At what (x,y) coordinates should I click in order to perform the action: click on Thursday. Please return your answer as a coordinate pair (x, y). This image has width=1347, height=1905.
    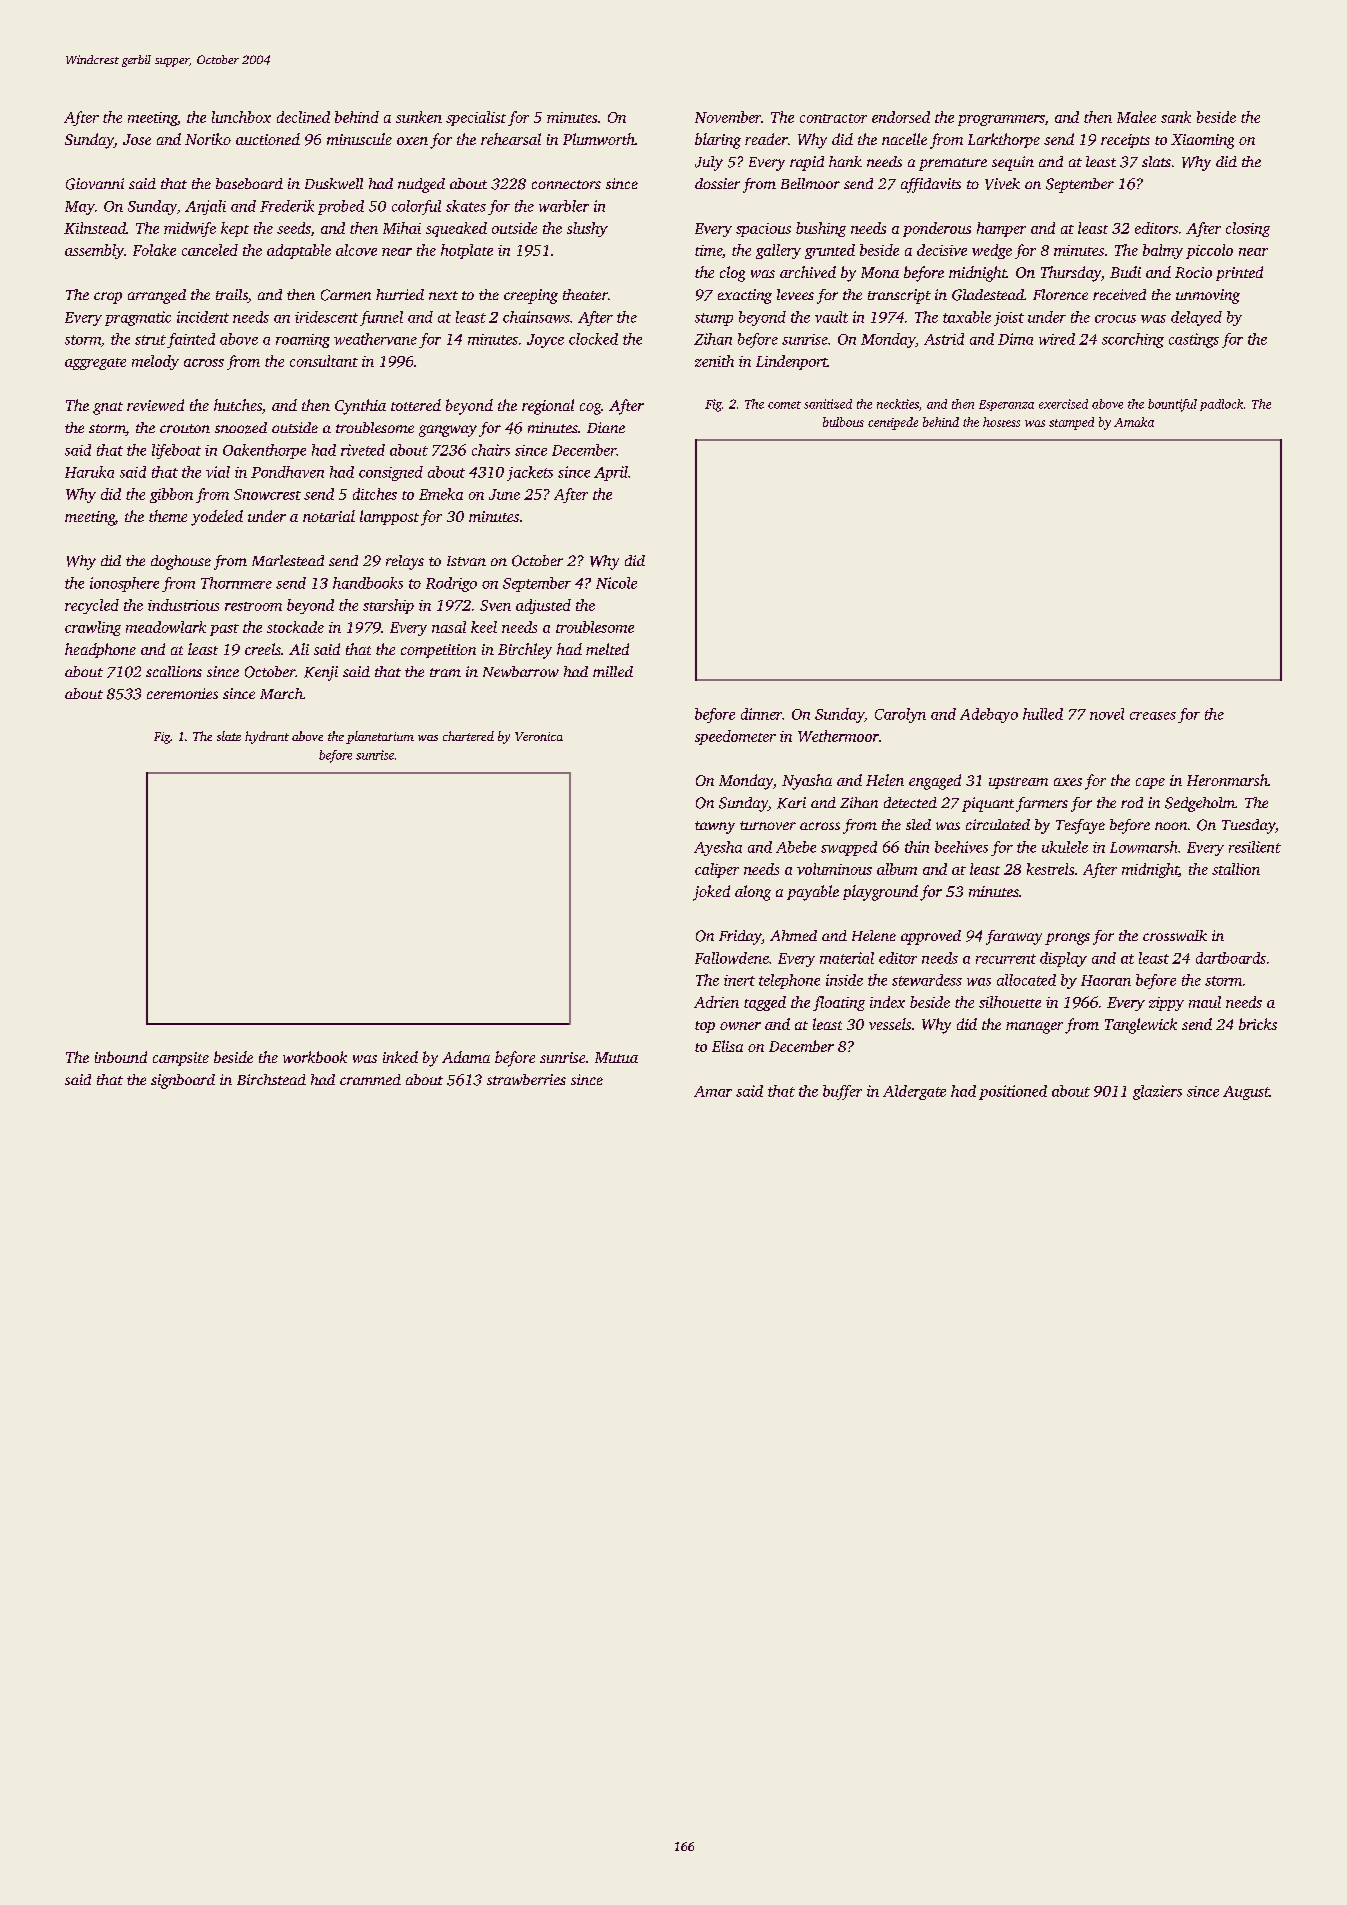
    Looking at the image, I should click on (1071, 274).
